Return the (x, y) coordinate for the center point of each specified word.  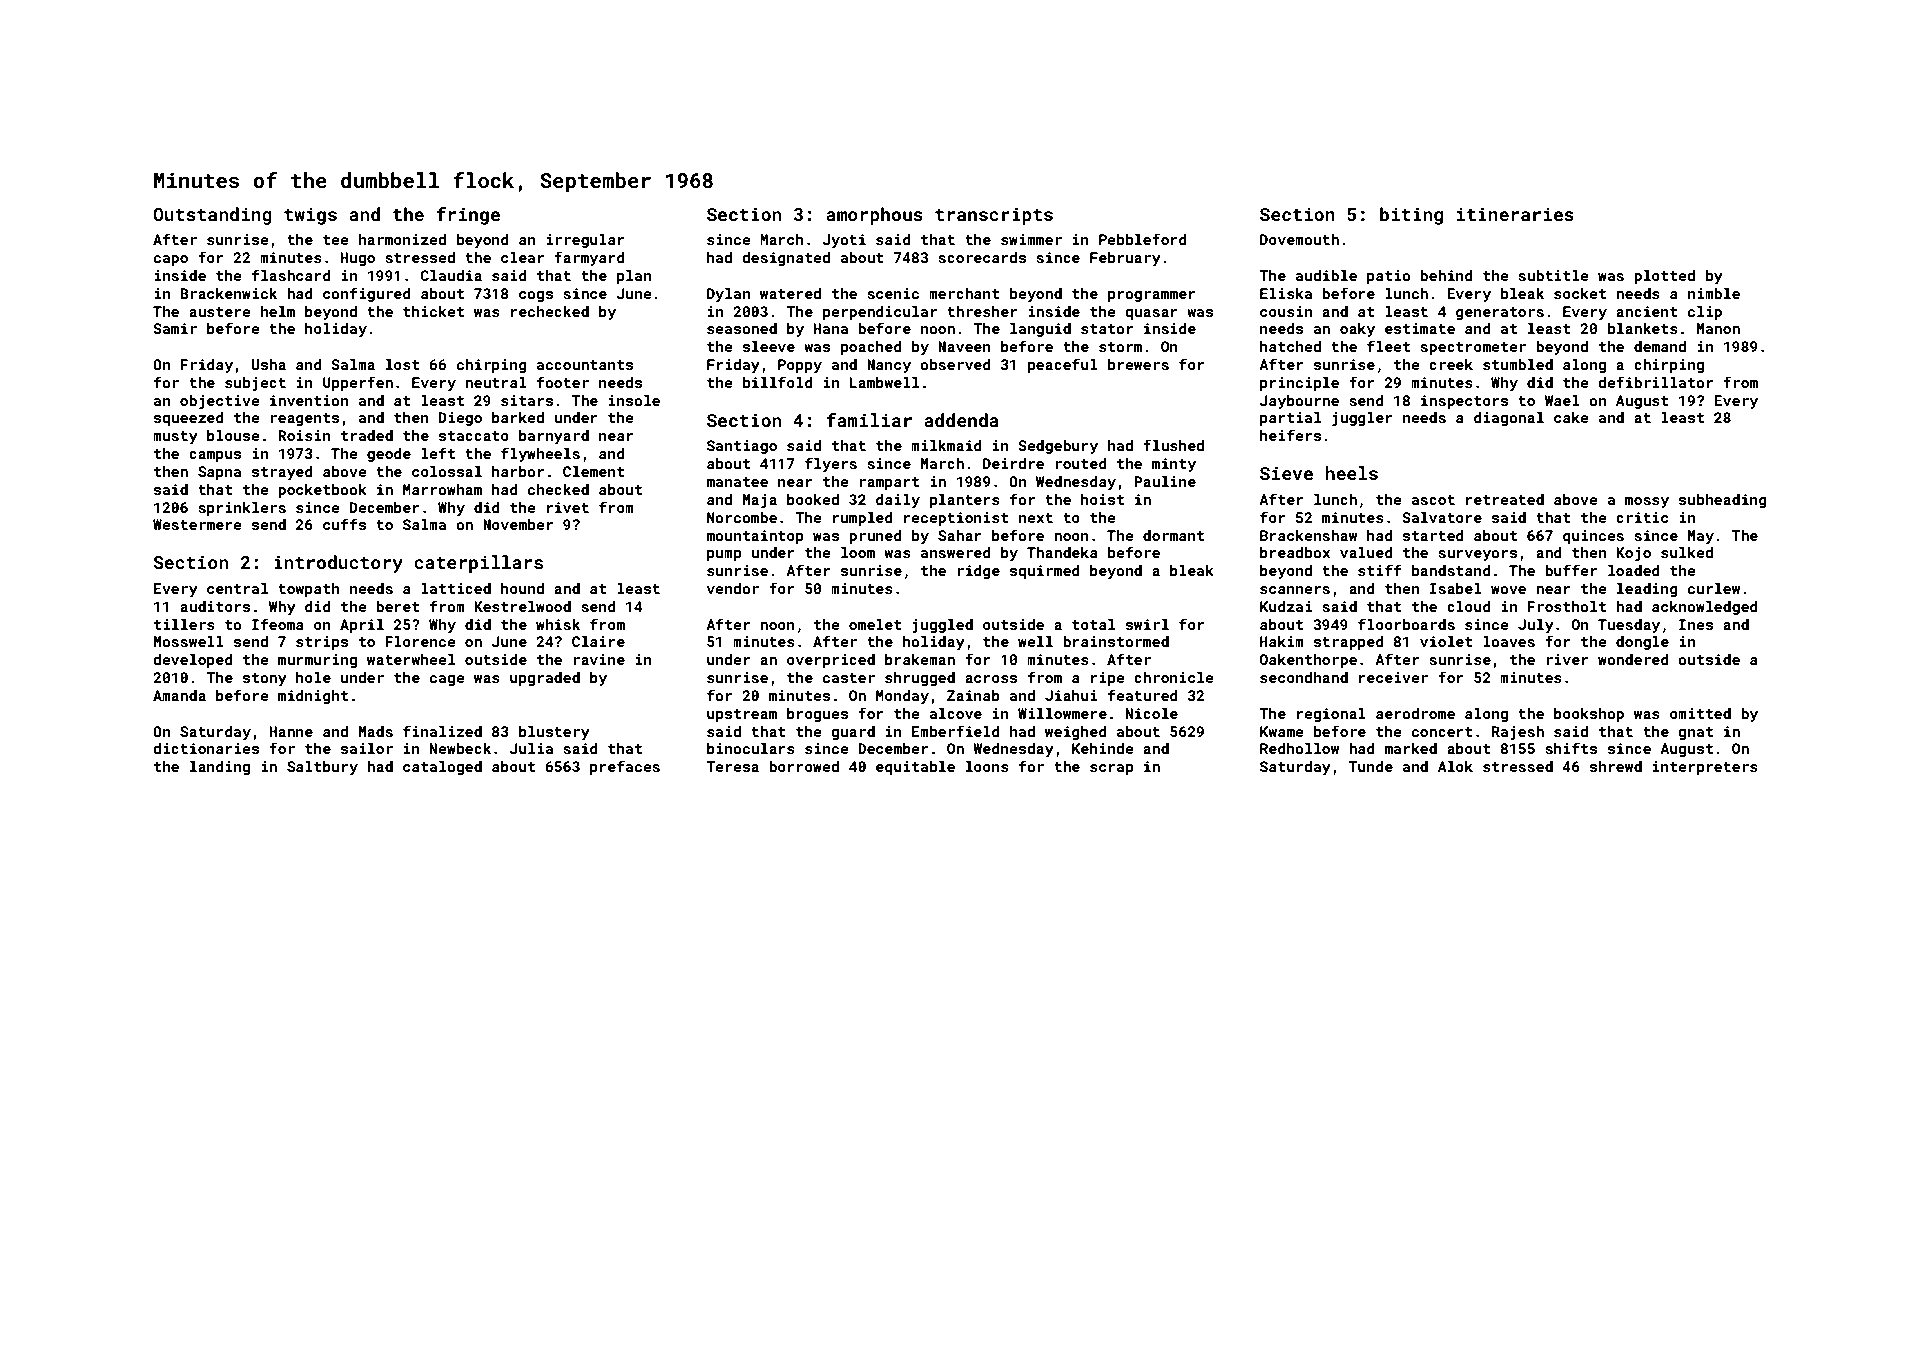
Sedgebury (1058, 447)
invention (309, 400)
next (1036, 518)
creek (1451, 364)
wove (1508, 590)
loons (987, 766)
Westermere (197, 524)
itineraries (1515, 214)
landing (220, 768)
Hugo (358, 259)
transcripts (994, 216)
